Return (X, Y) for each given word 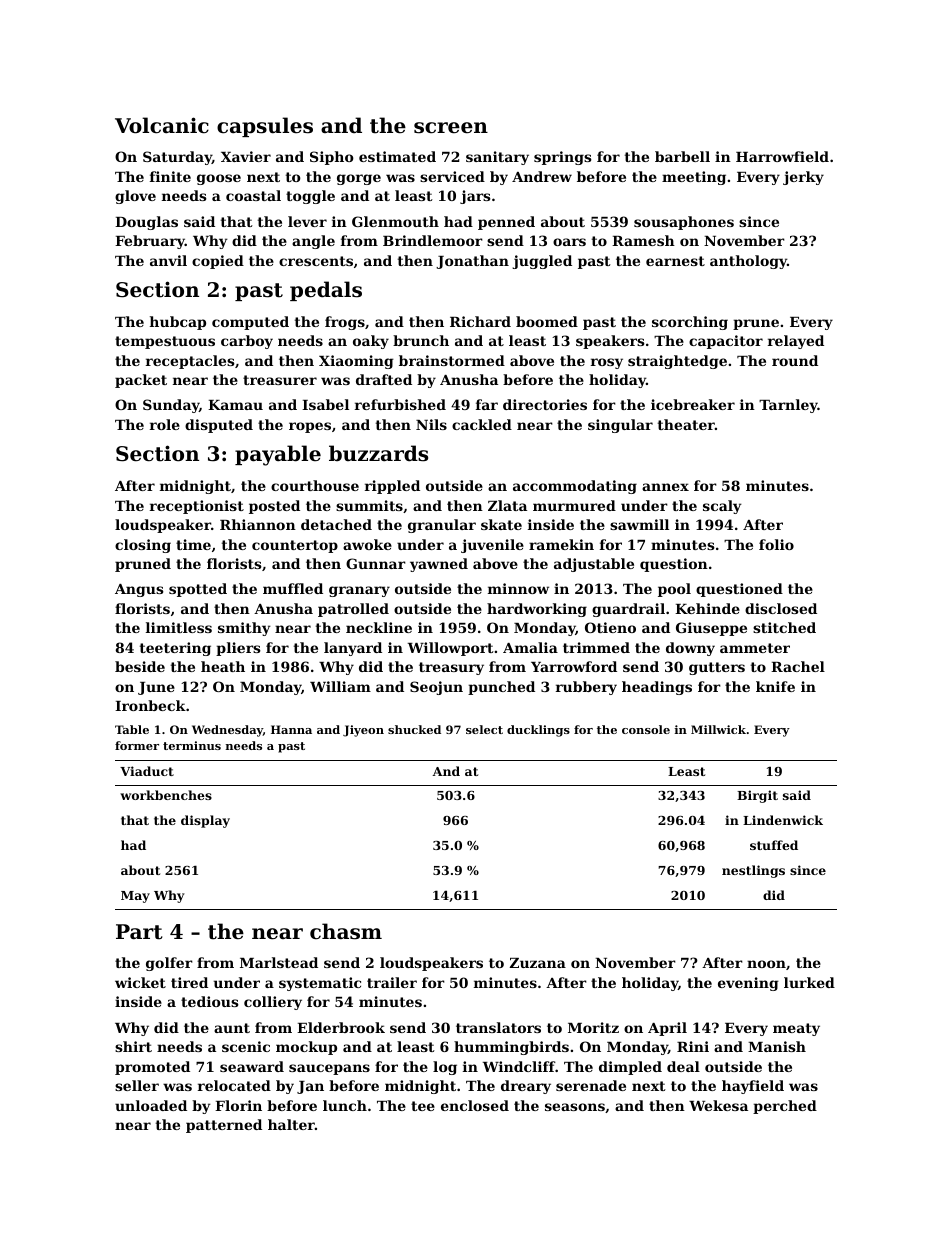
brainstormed (452, 360)
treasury (451, 668)
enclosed (475, 1105)
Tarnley (788, 406)
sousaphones (684, 223)
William (340, 686)
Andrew (542, 176)
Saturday (177, 158)
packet (141, 381)
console (646, 729)
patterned (224, 1126)
